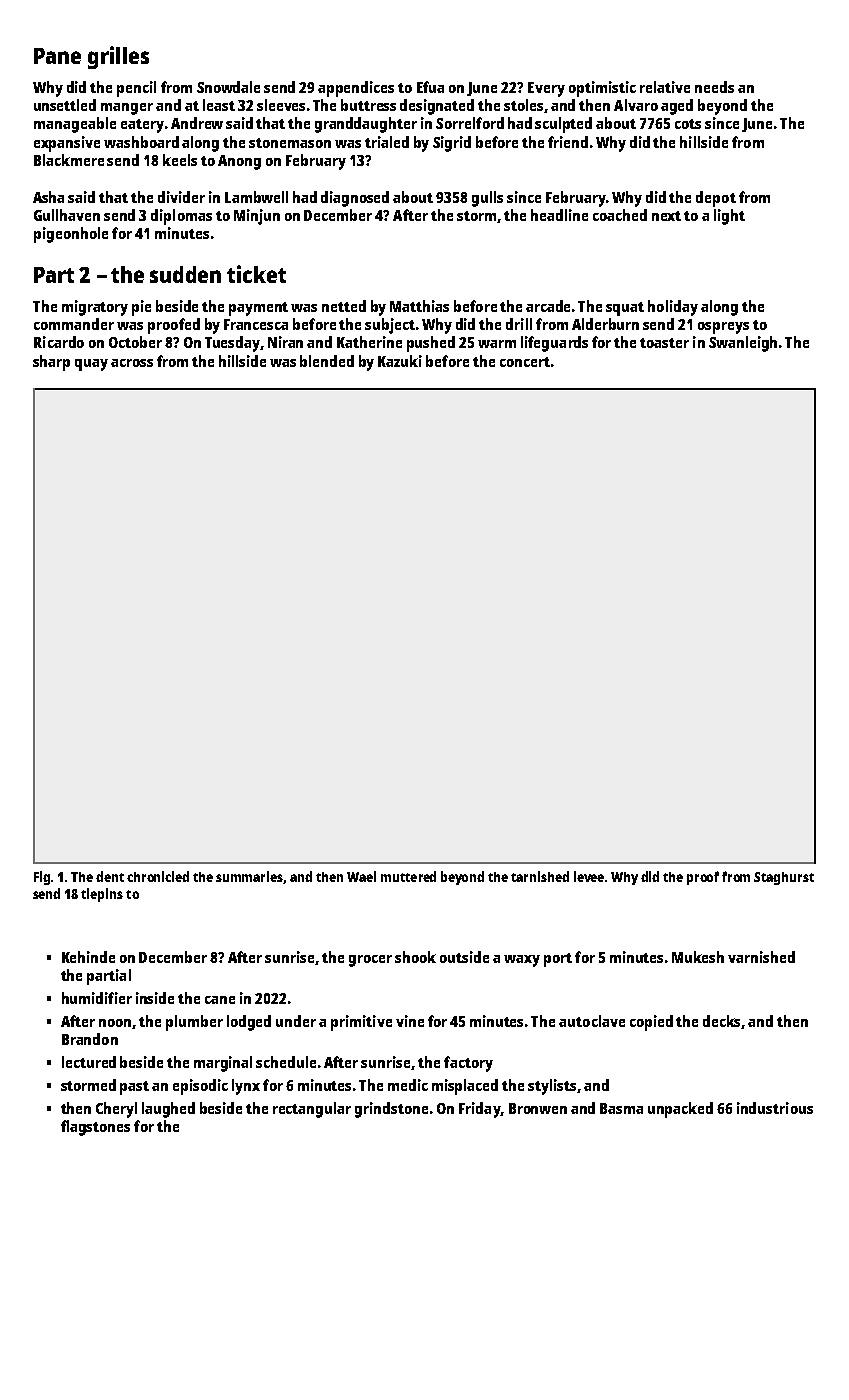 The height and width of the screenshot is (1400, 849). Describe the element at coordinates (722, 1022) in the screenshot. I see `decks` at that location.
